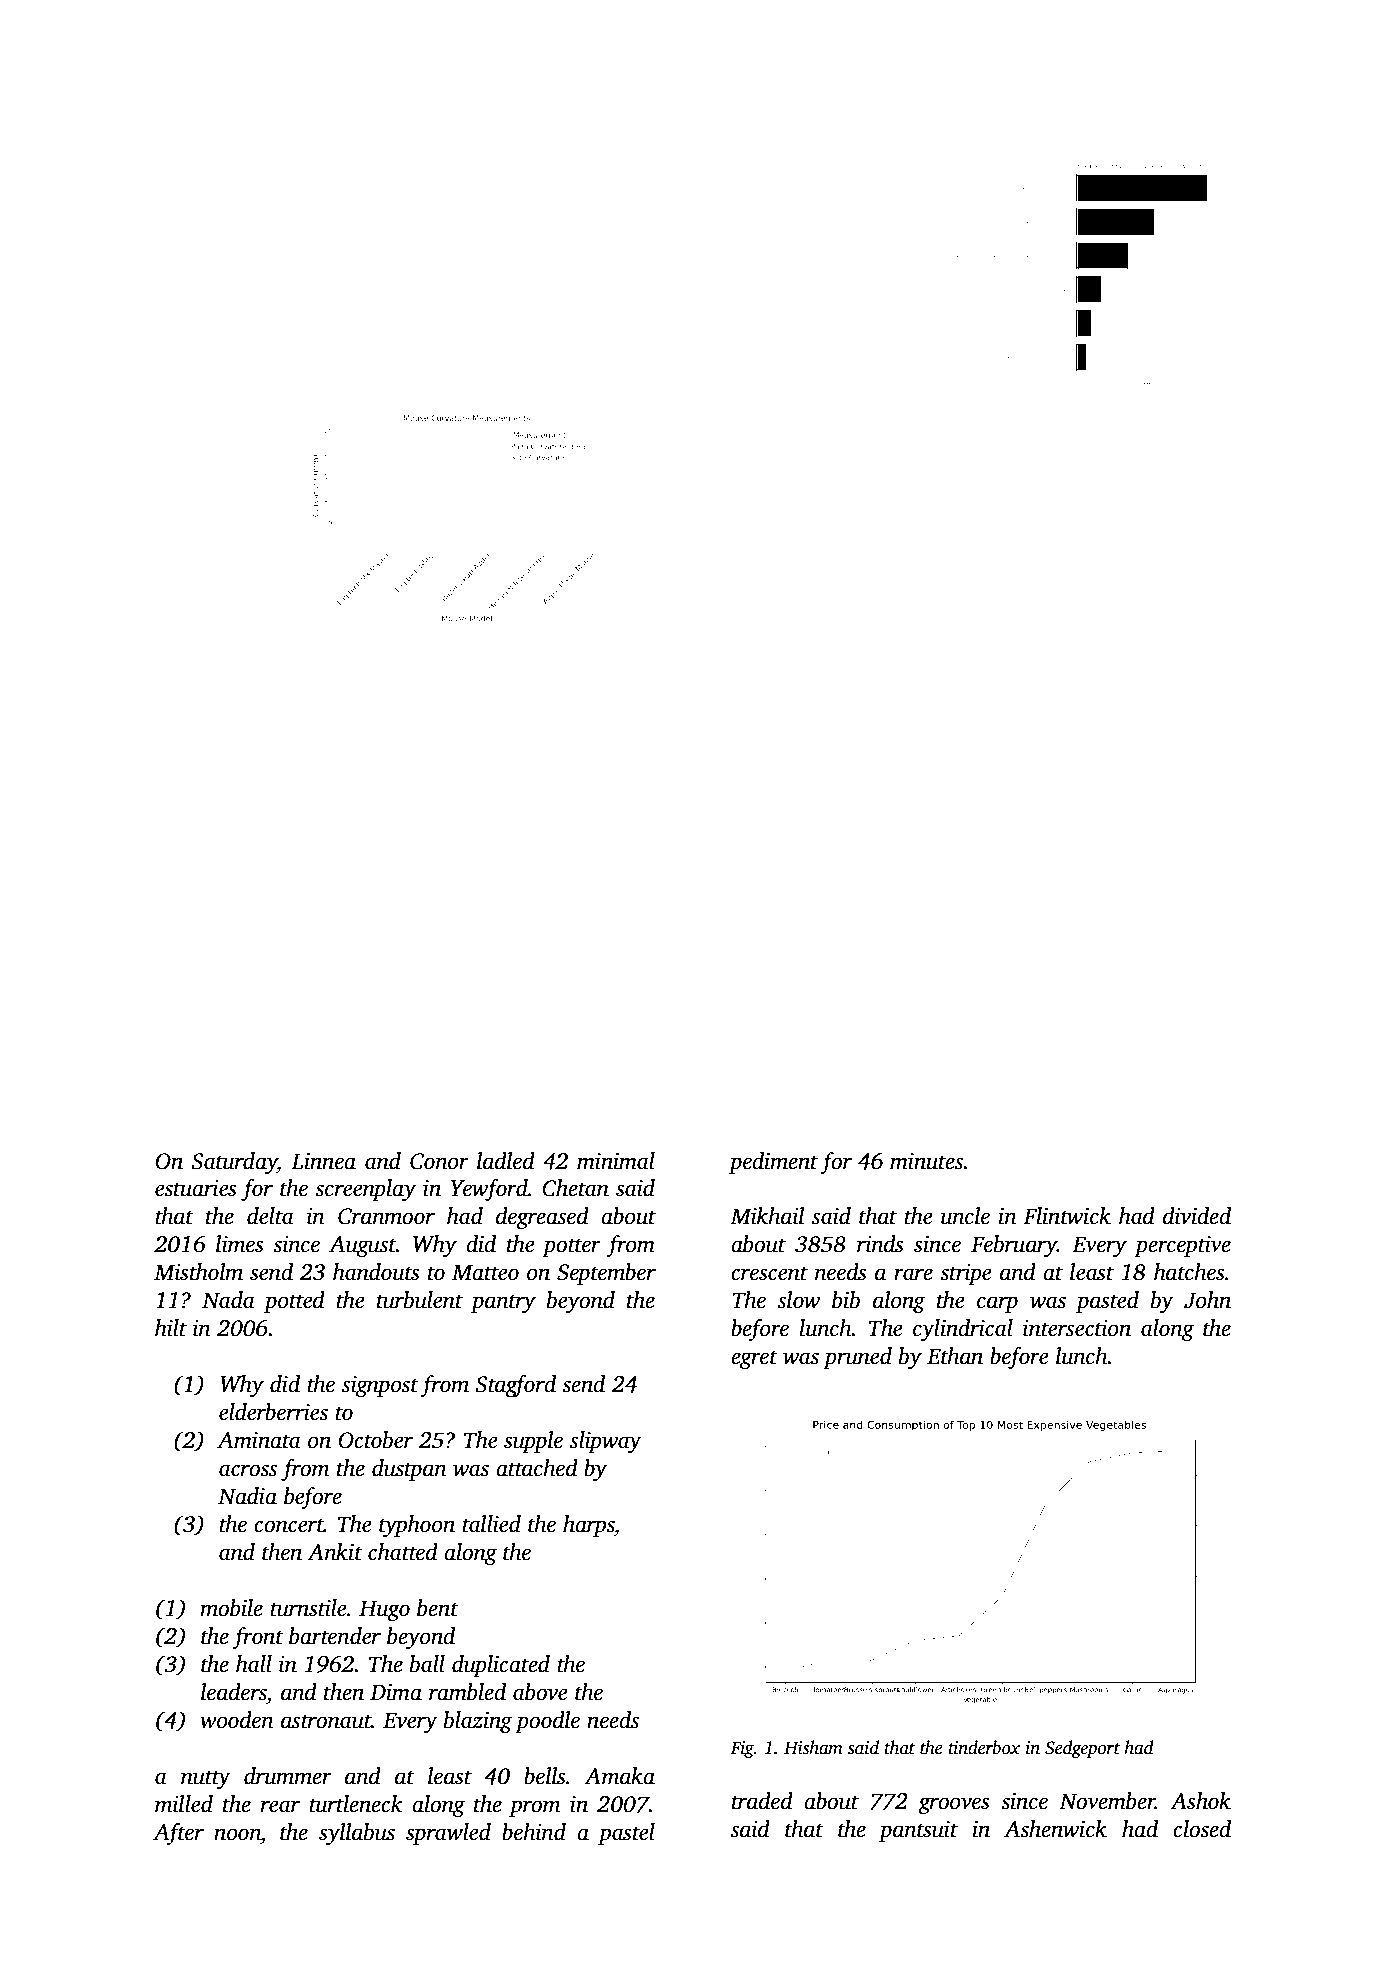 The height and width of the screenshot is (1969, 1386). Describe the element at coordinates (955, 1356) in the screenshot. I see `Ethan` at that location.
